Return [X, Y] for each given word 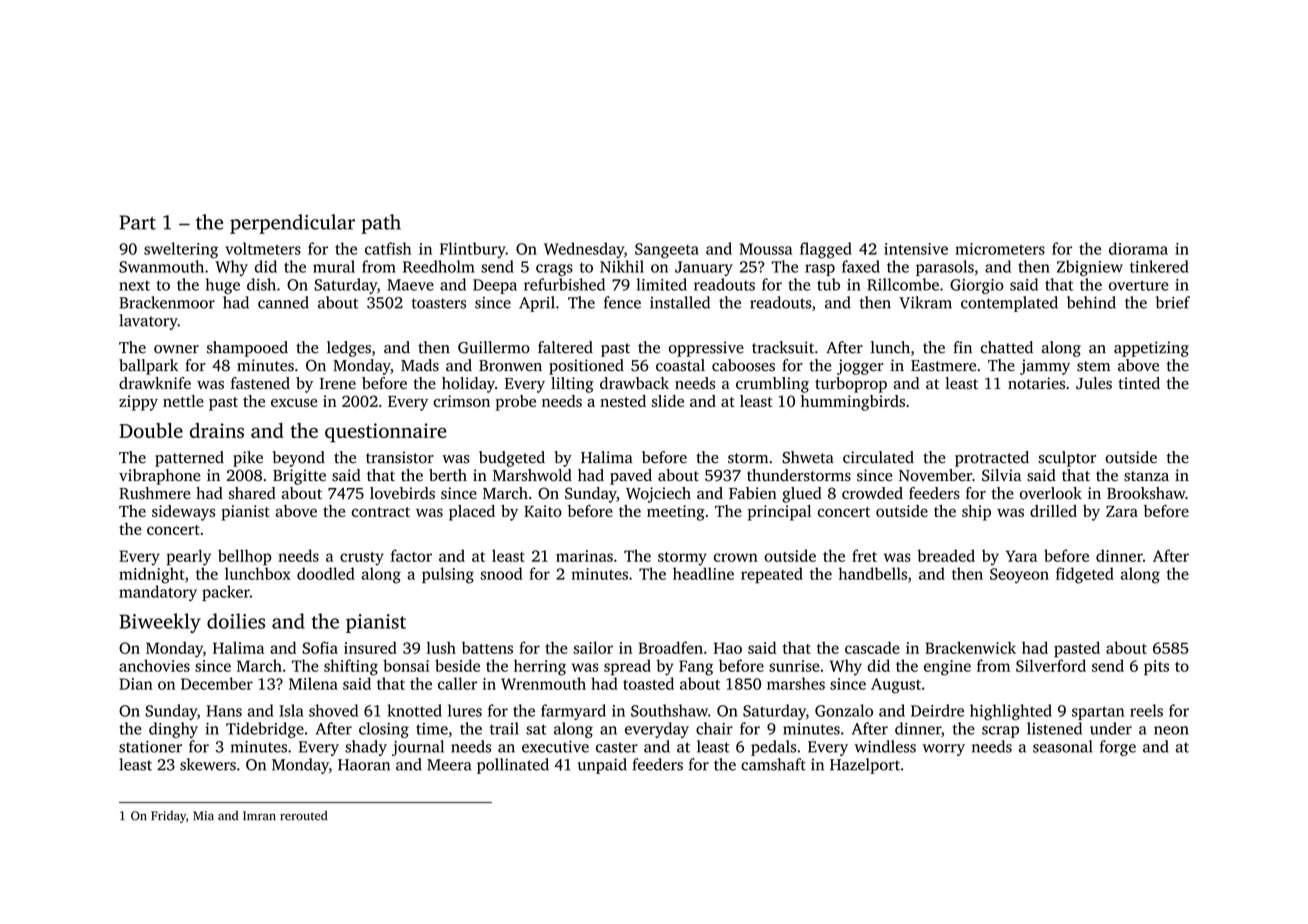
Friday [168, 817]
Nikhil [622, 266]
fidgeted [1085, 575]
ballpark [148, 367]
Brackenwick [970, 647]
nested [623, 401]
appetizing [1151, 349]
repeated [772, 575]
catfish [388, 248]
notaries [1036, 383]
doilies [236, 621]
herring [540, 667]
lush [441, 647]
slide [668, 401]
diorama [1138, 248]
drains [217, 430]
